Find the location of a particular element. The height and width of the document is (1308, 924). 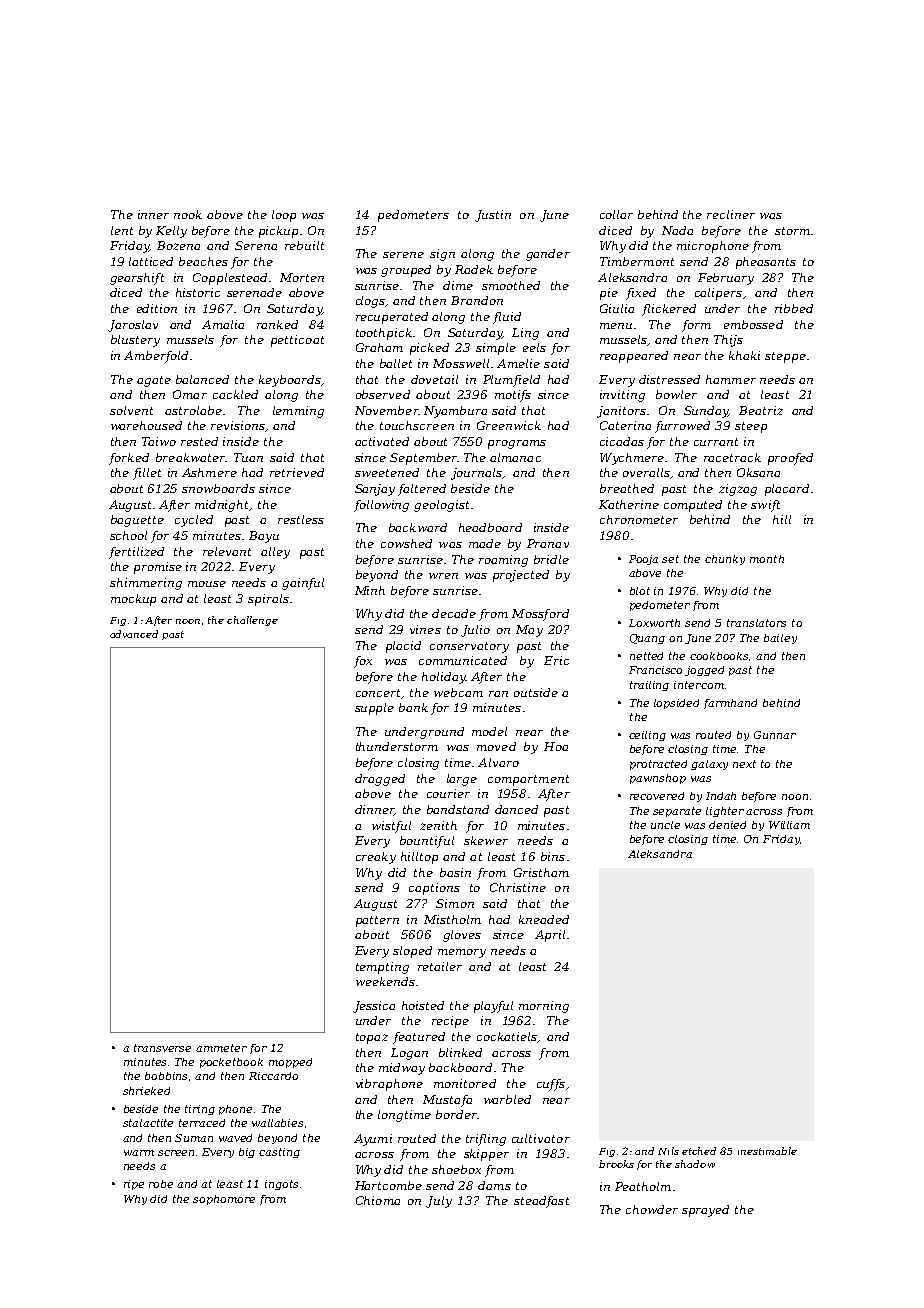

collar is located at coordinates (616, 214).
